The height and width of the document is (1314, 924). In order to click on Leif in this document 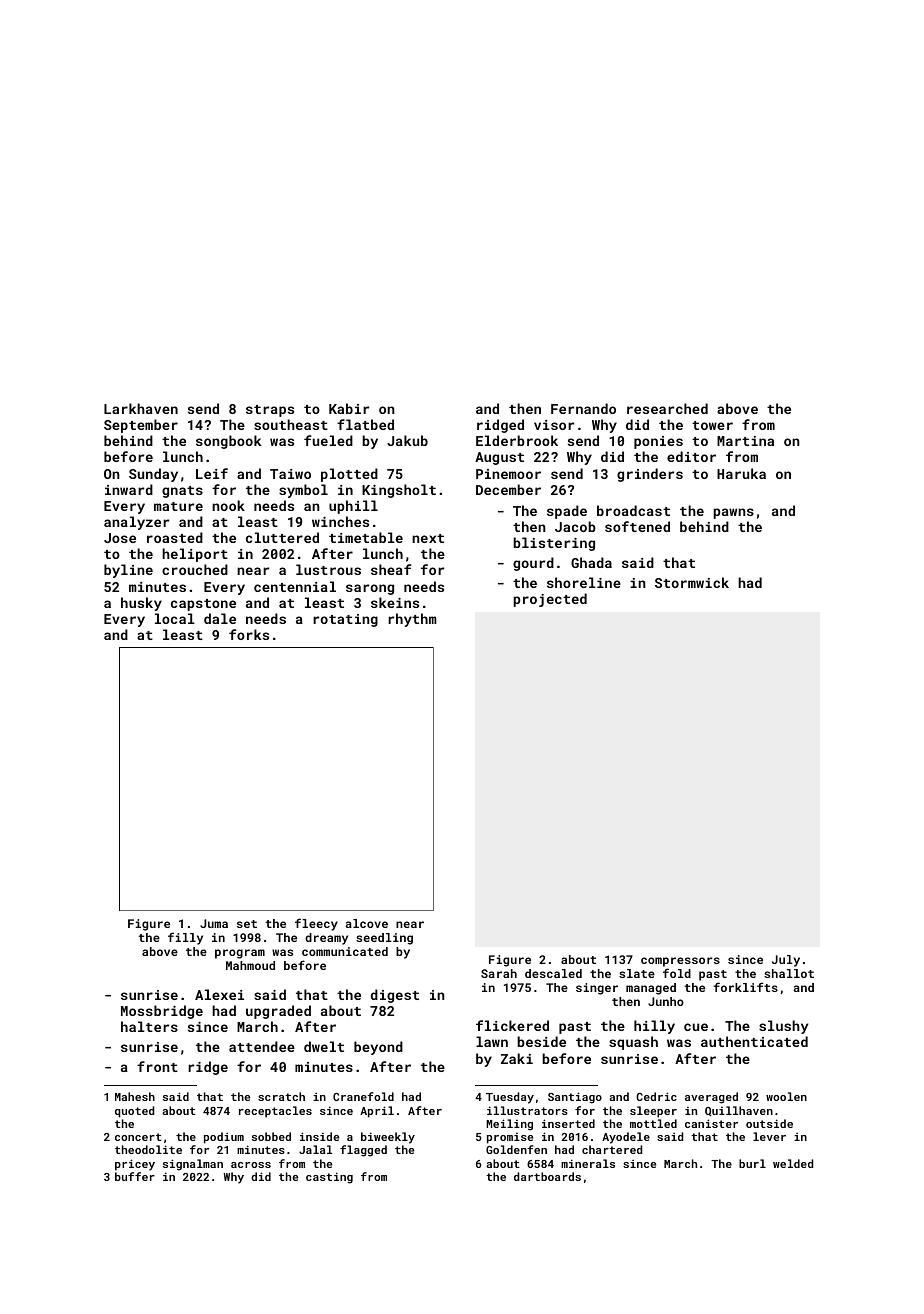, I will do `click(212, 473)`.
